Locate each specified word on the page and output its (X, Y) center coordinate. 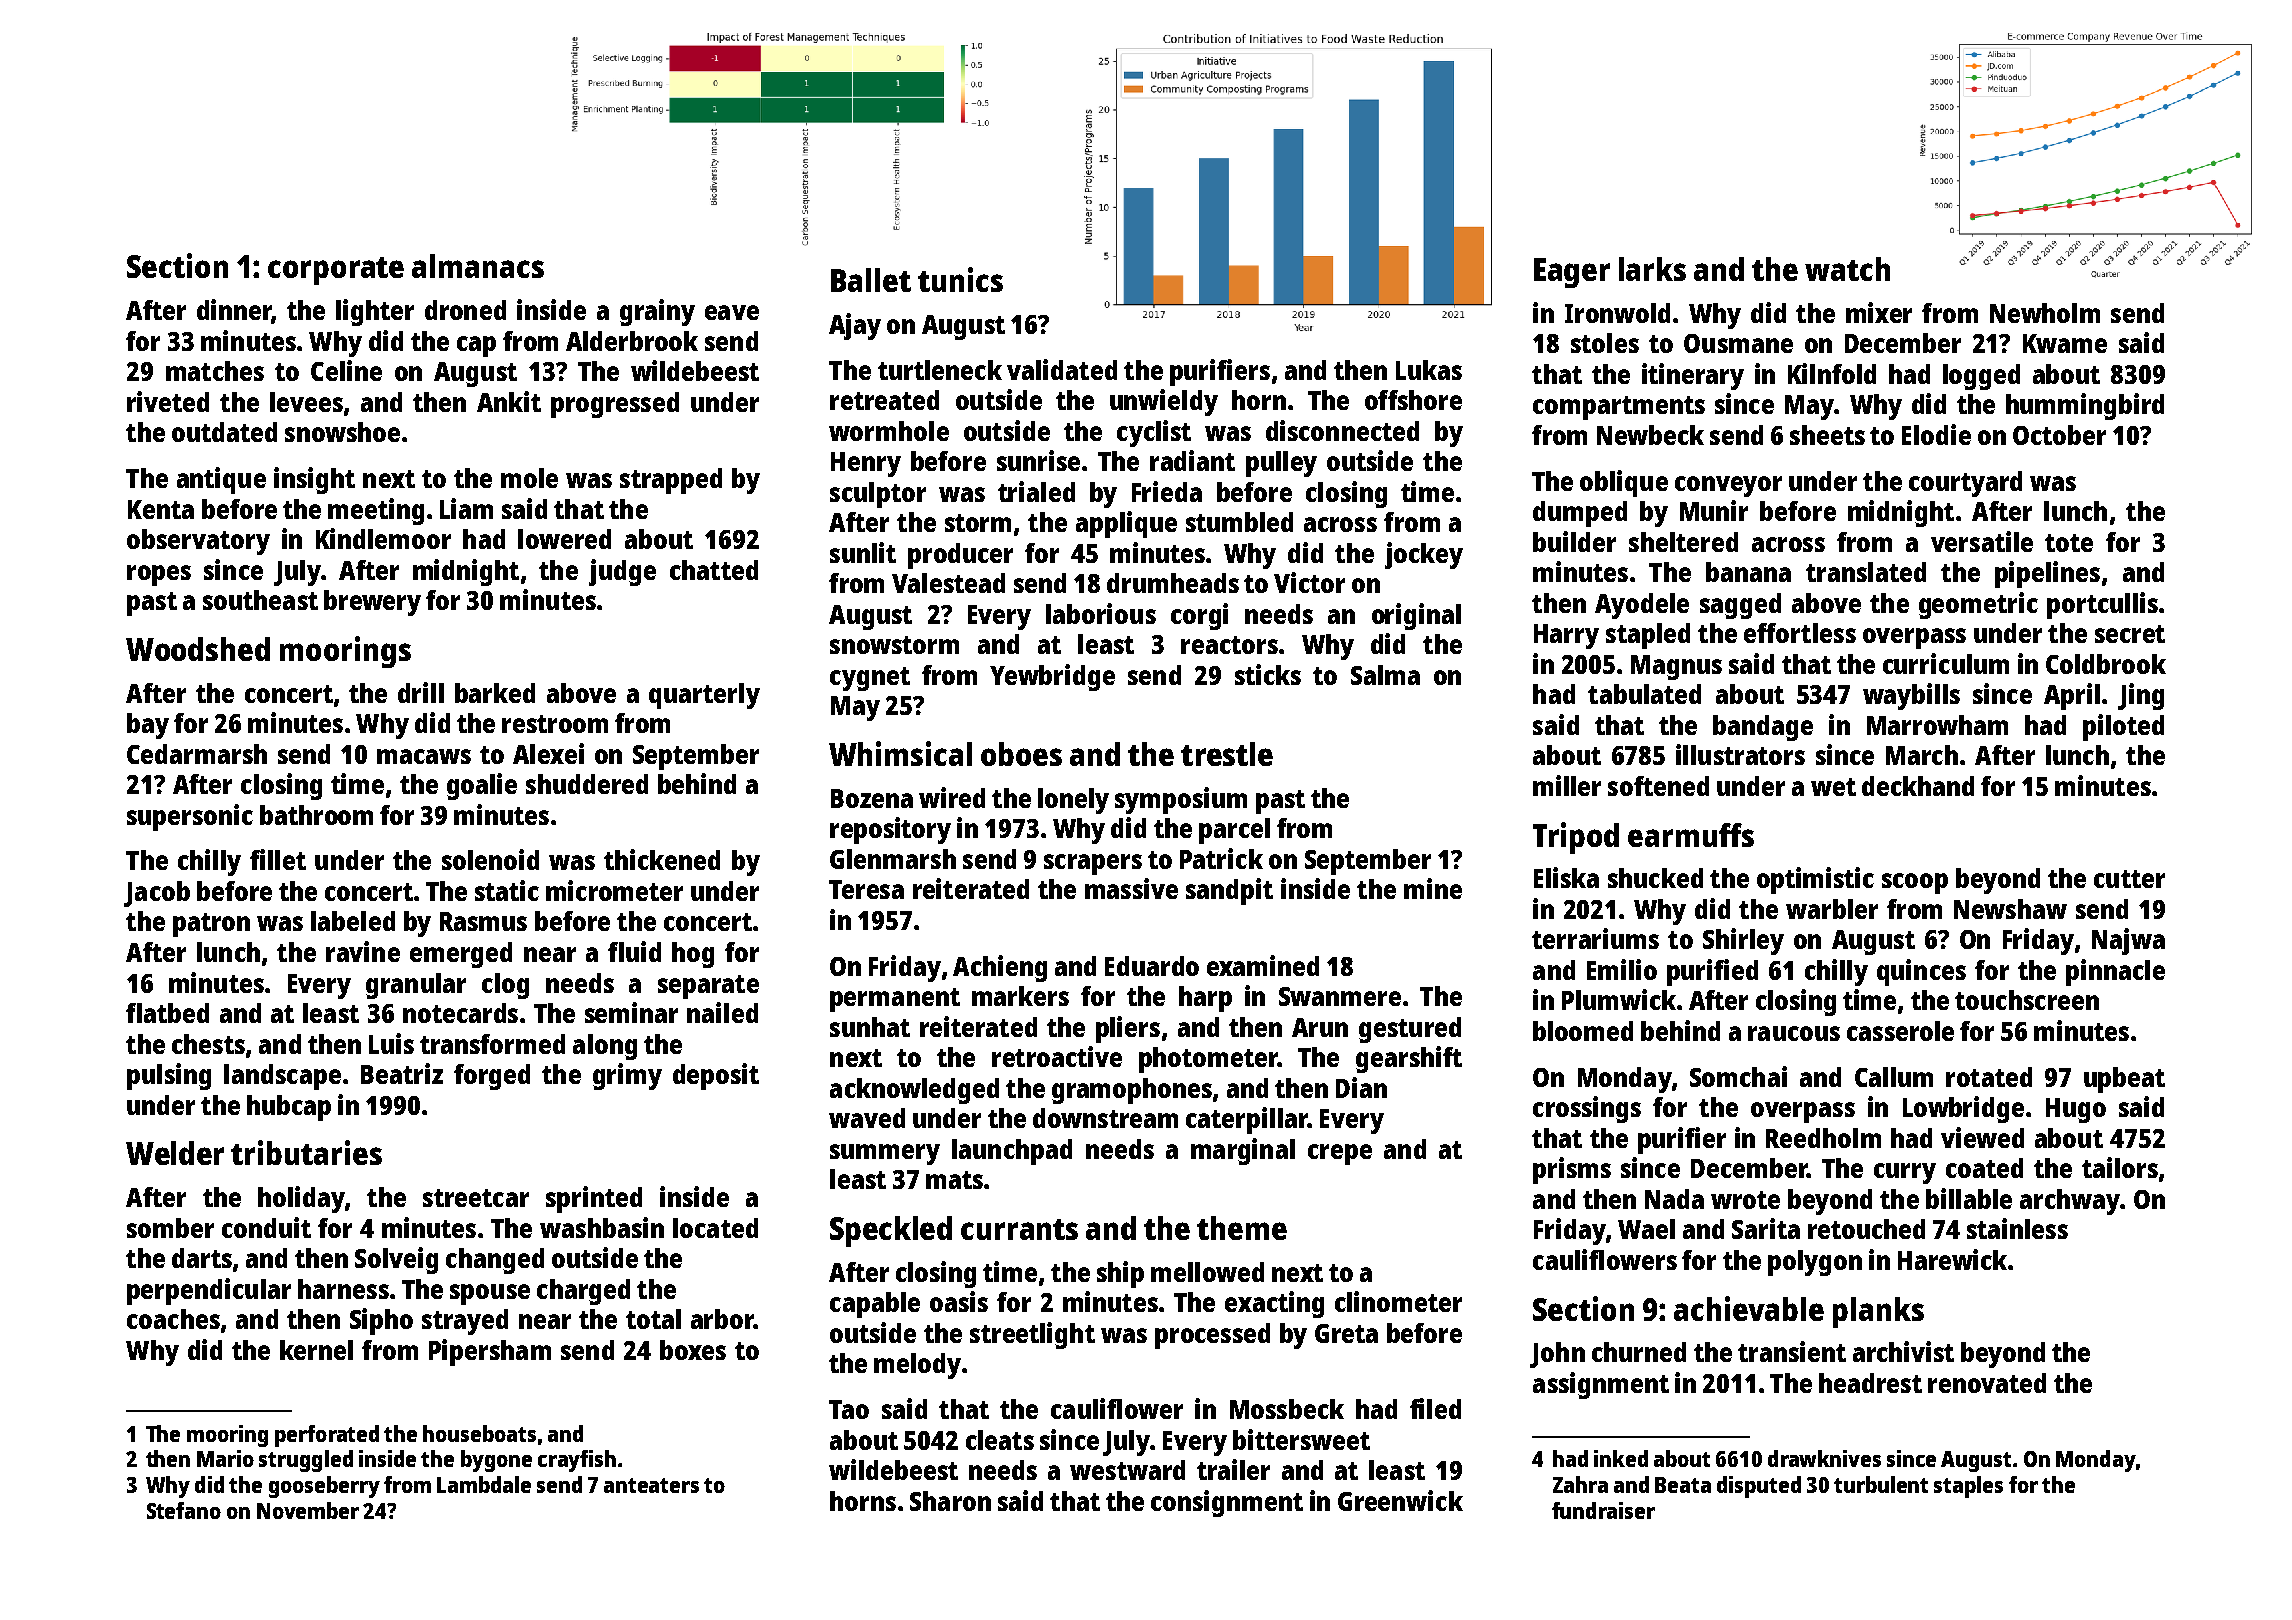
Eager (1572, 273)
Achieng (1000, 968)
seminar (631, 1012)
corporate (336, 271)
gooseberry (324, 1487)
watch (1847, 269)
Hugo (2076, 1110)
